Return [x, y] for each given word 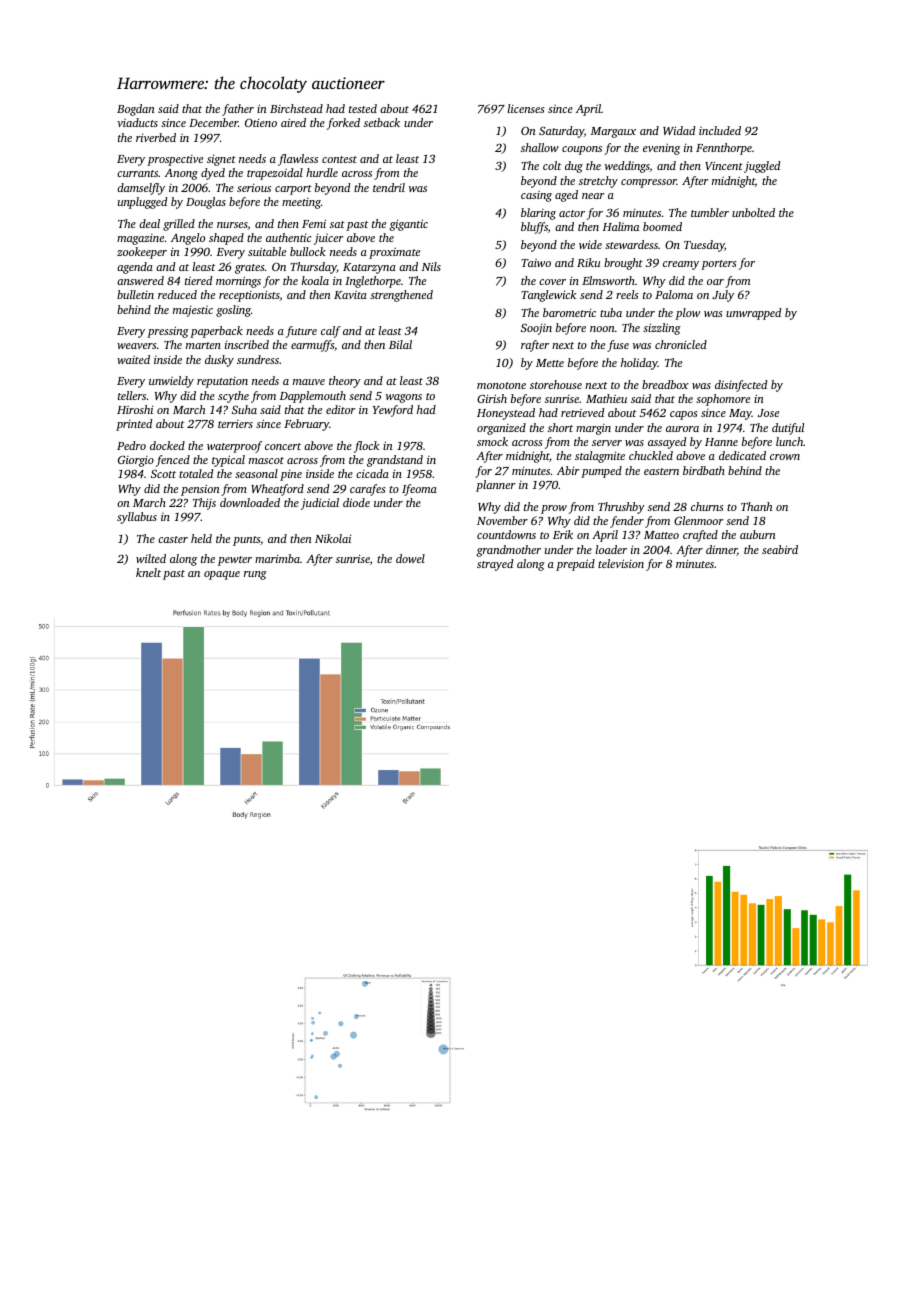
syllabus [137, 518]
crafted [700, 536]
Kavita [350, 295]
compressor [649, 183]
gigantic [409, 225]
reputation [222, 382]
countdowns [506, 534]
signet [221, 160]
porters [719, 265]
